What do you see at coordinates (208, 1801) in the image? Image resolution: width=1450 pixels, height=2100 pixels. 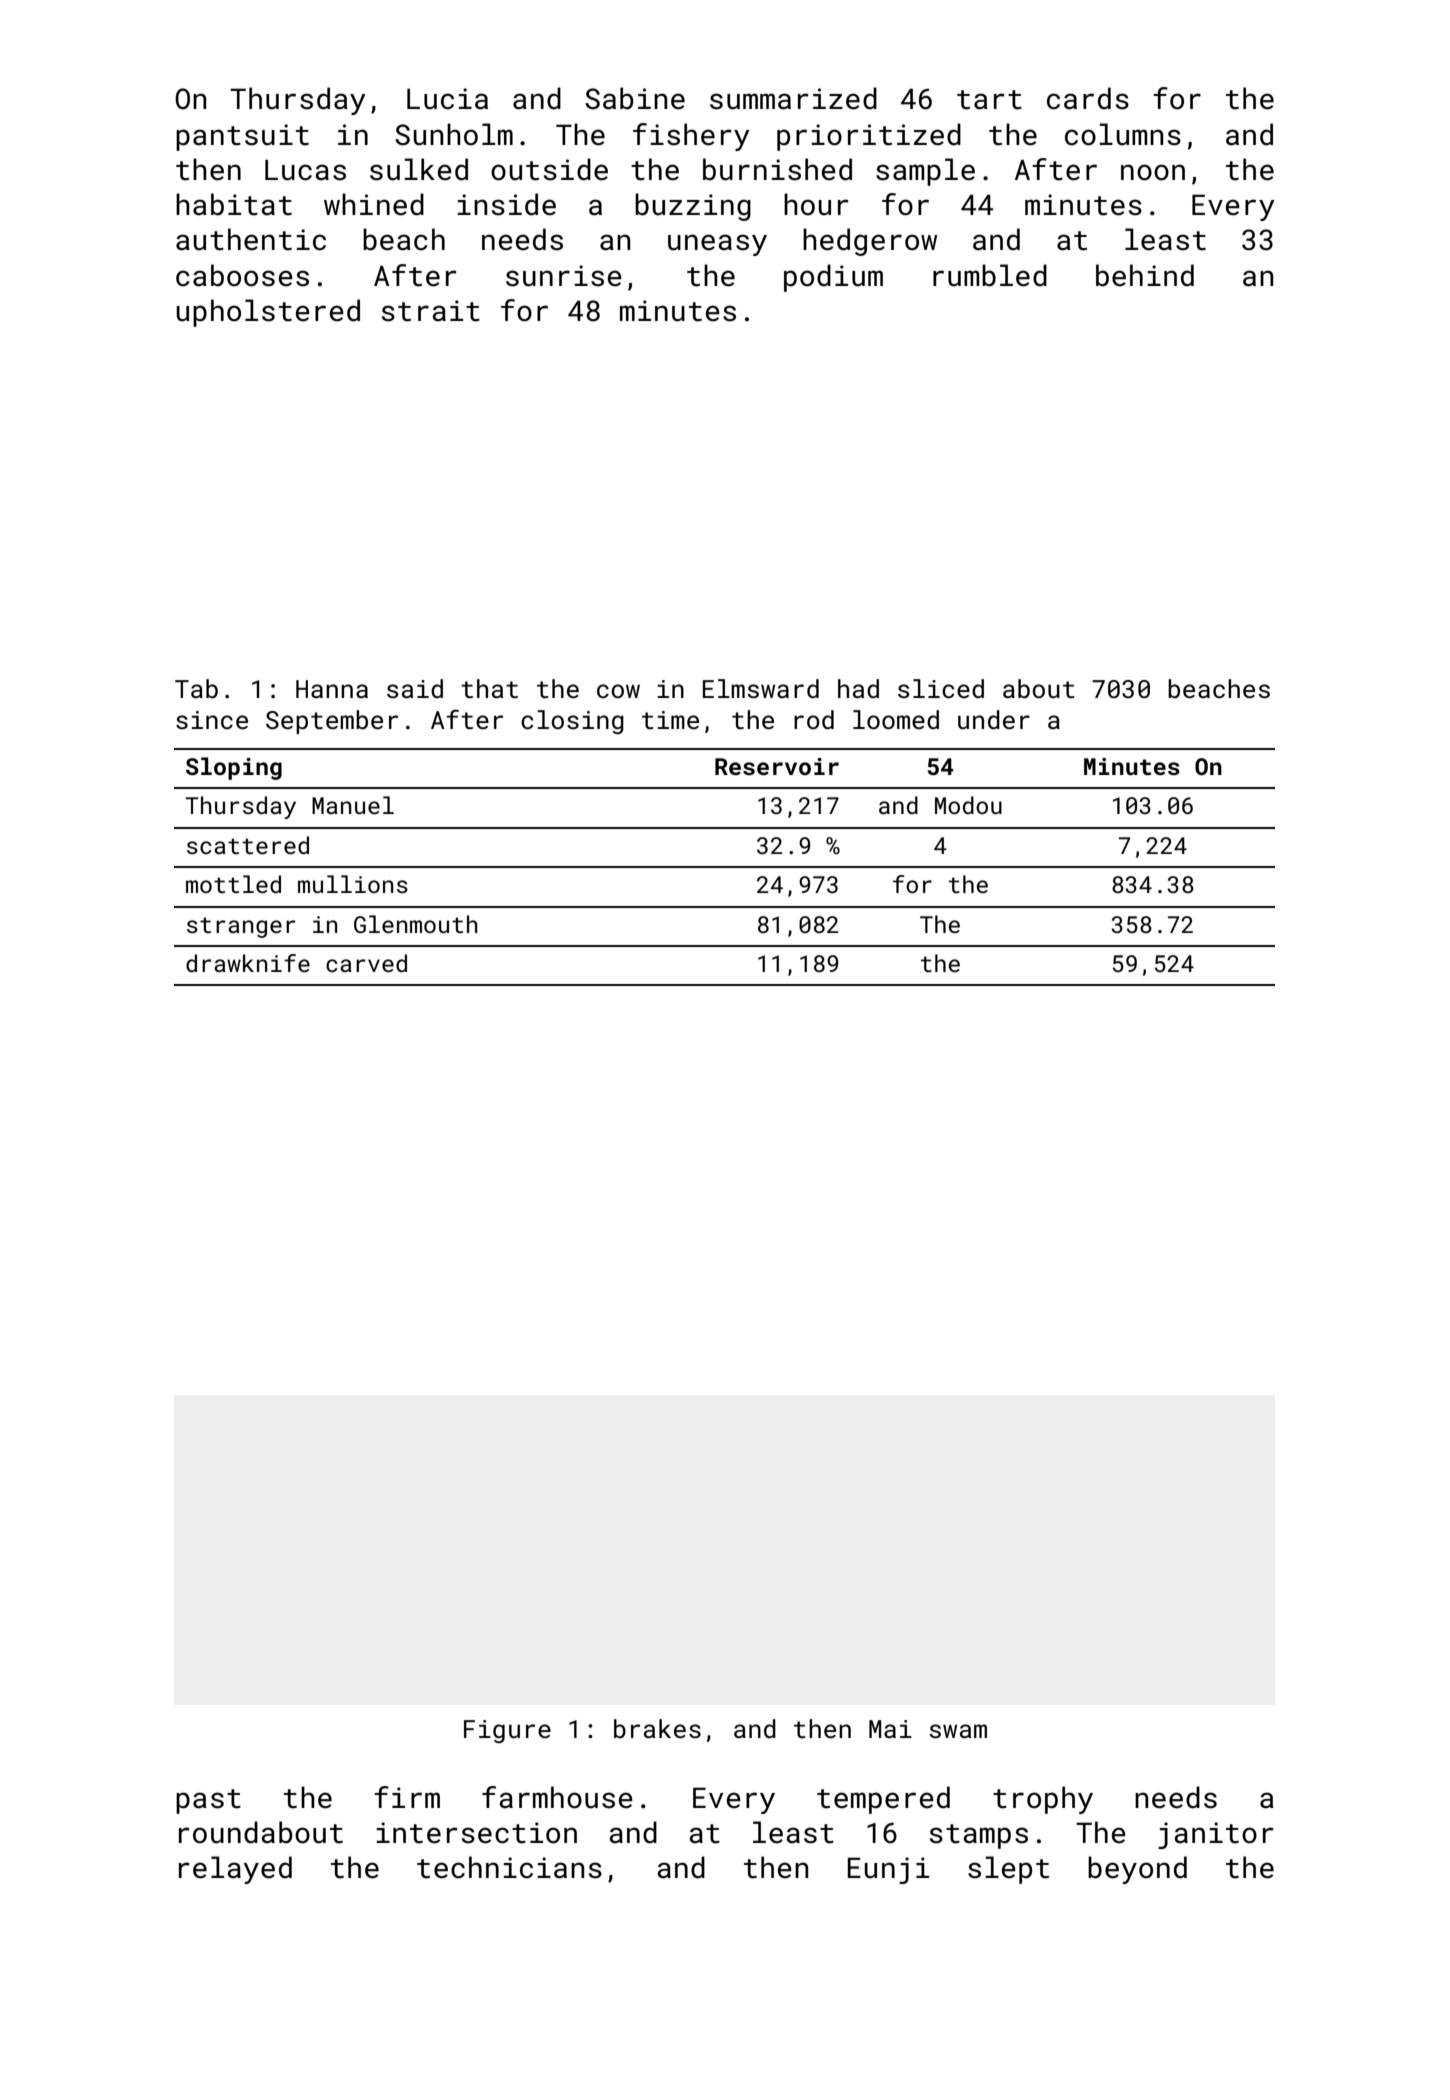 I see `past` at bounding box center [208, 1801].
